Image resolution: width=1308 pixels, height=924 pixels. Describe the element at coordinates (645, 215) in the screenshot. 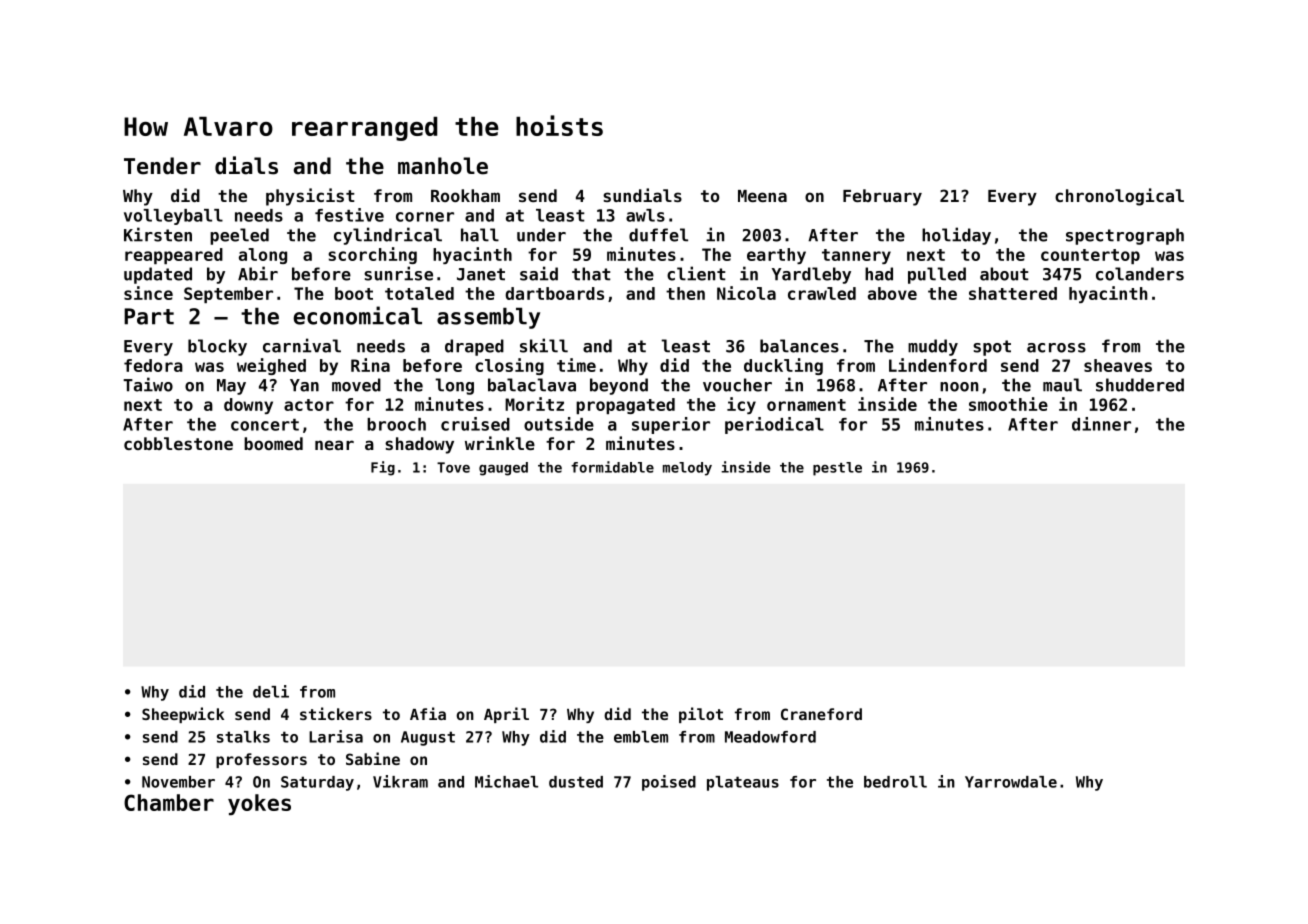

I see `awls` at that location.
